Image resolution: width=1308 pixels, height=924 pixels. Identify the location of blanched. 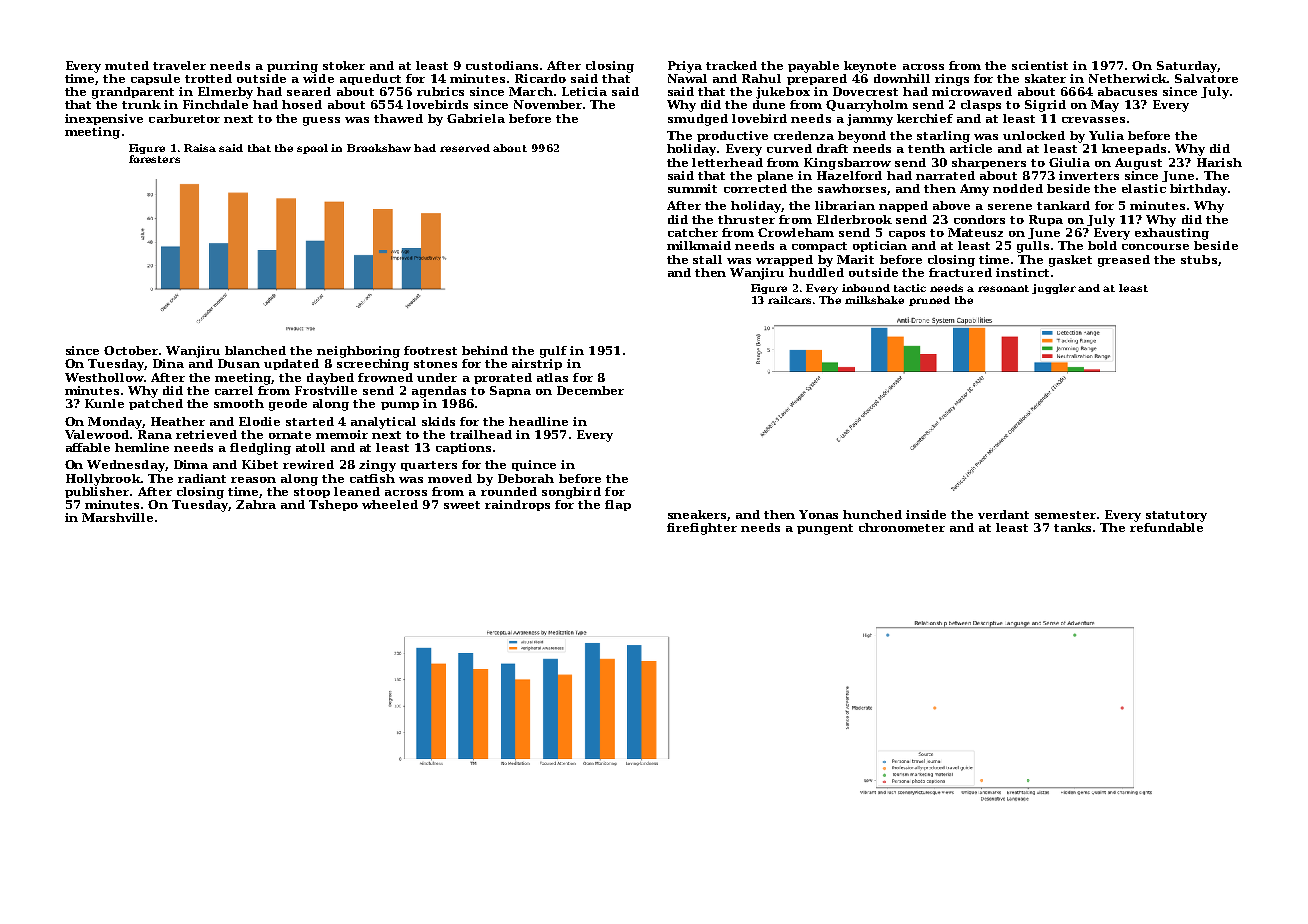
(255, 350).
